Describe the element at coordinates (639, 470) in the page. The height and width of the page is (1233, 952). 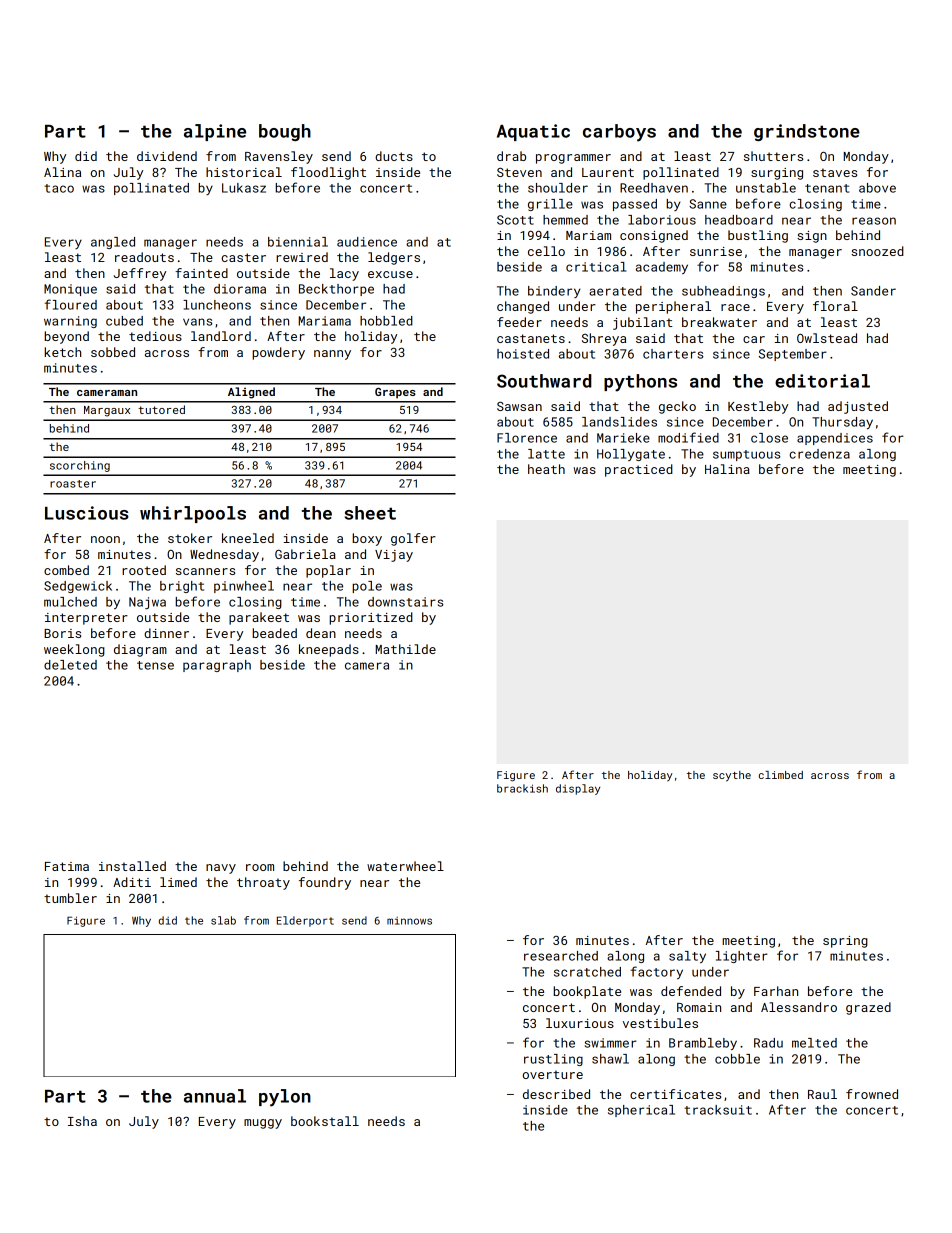
I see `practiced` at that location.
